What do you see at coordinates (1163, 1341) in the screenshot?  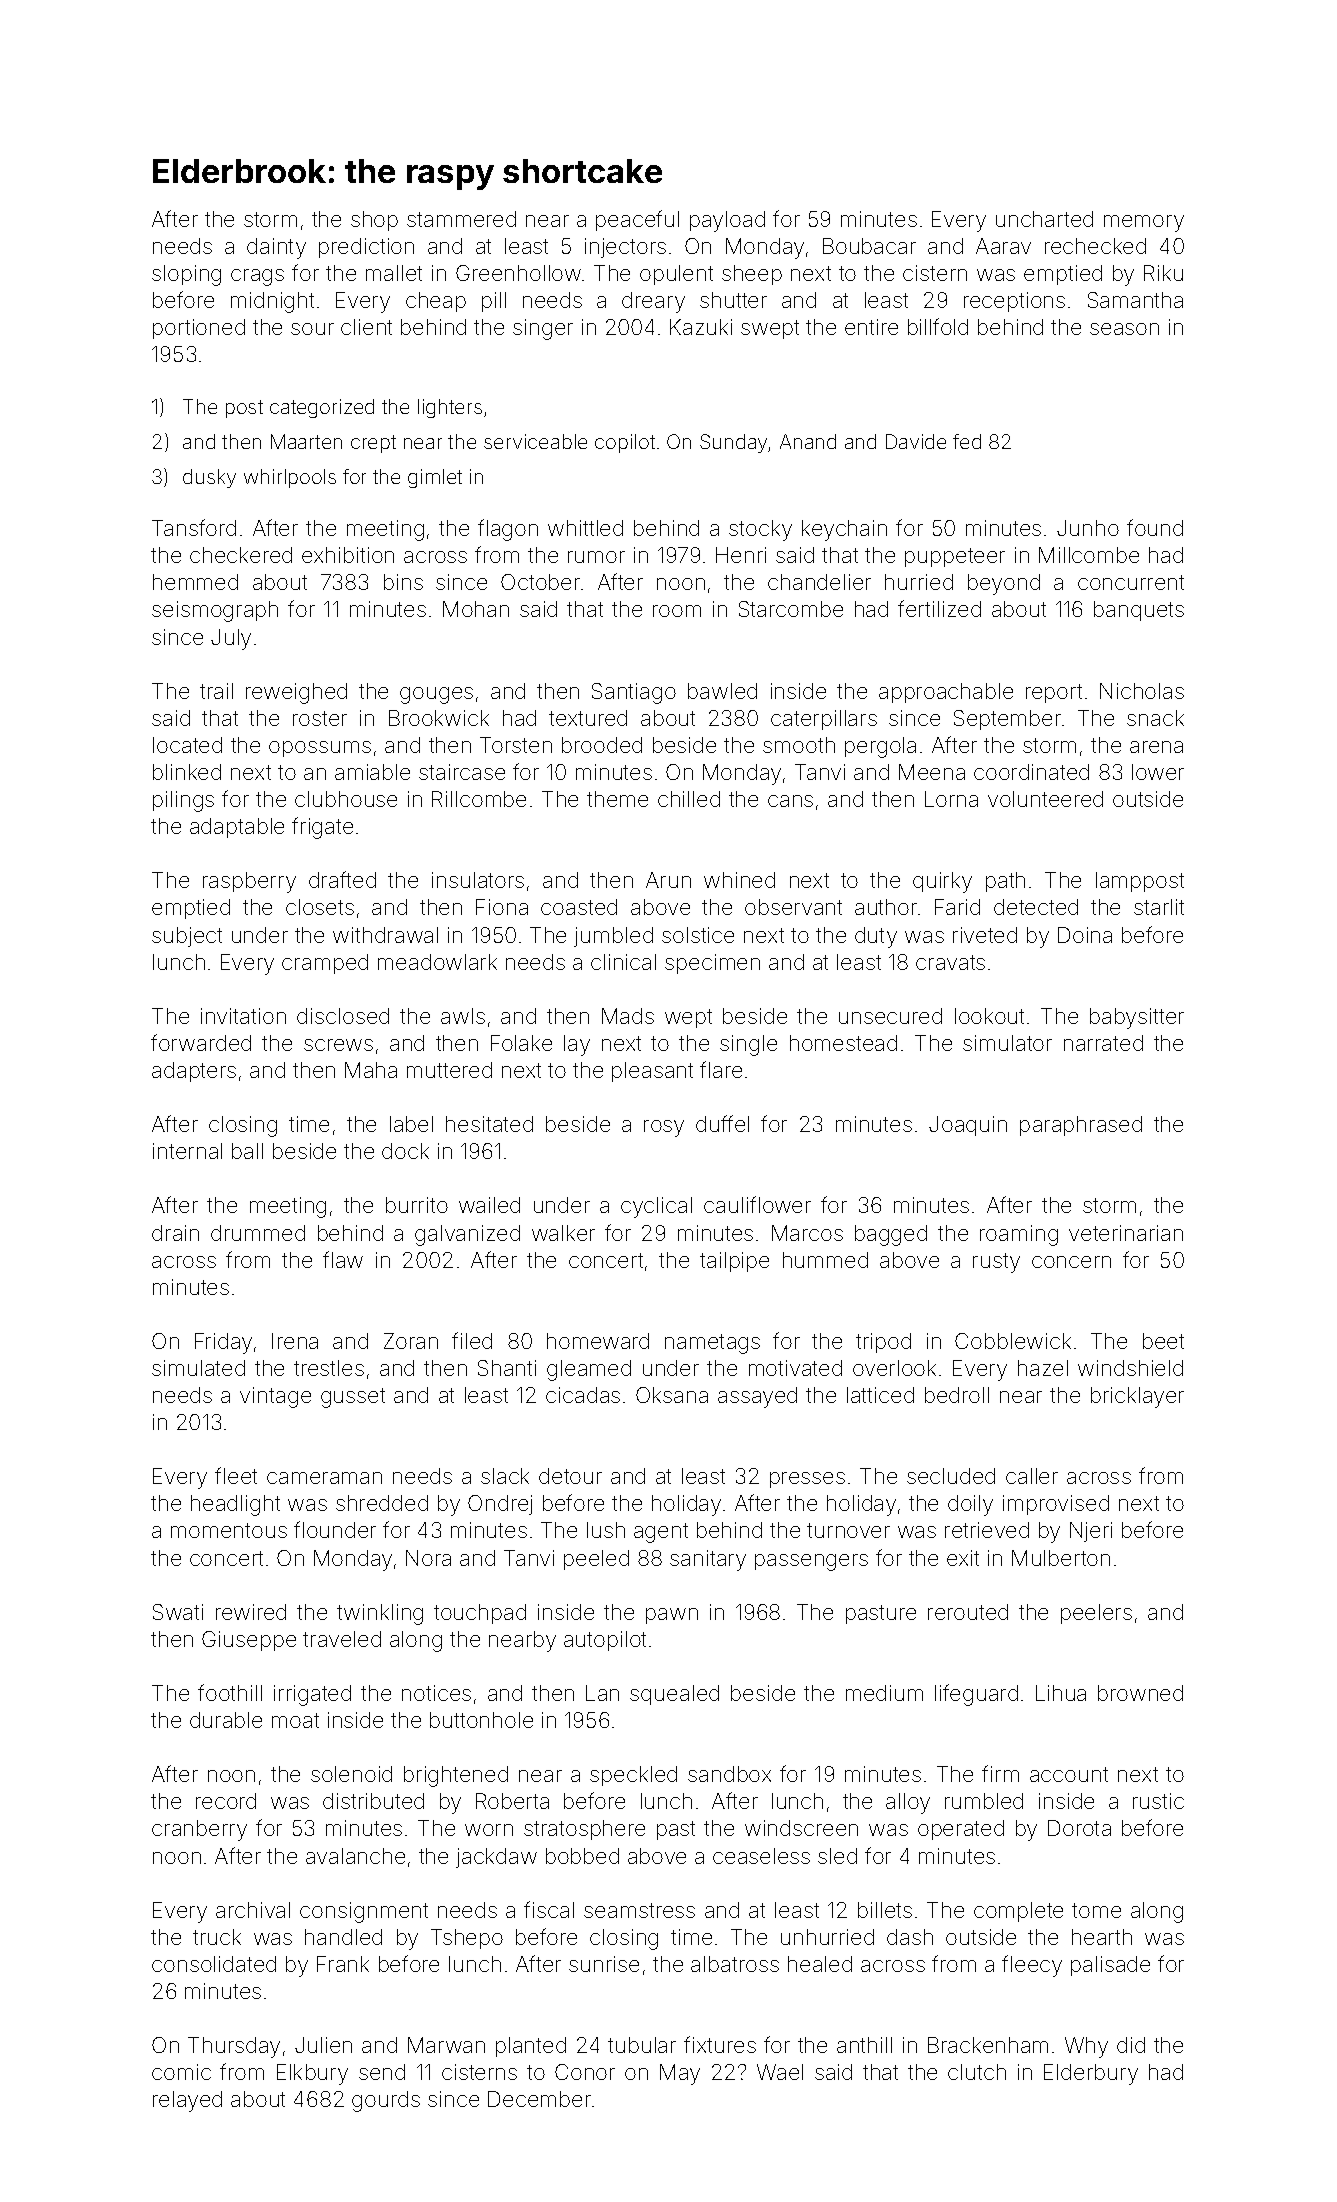 I see `beet` at bounding box center [1163, 1341].
